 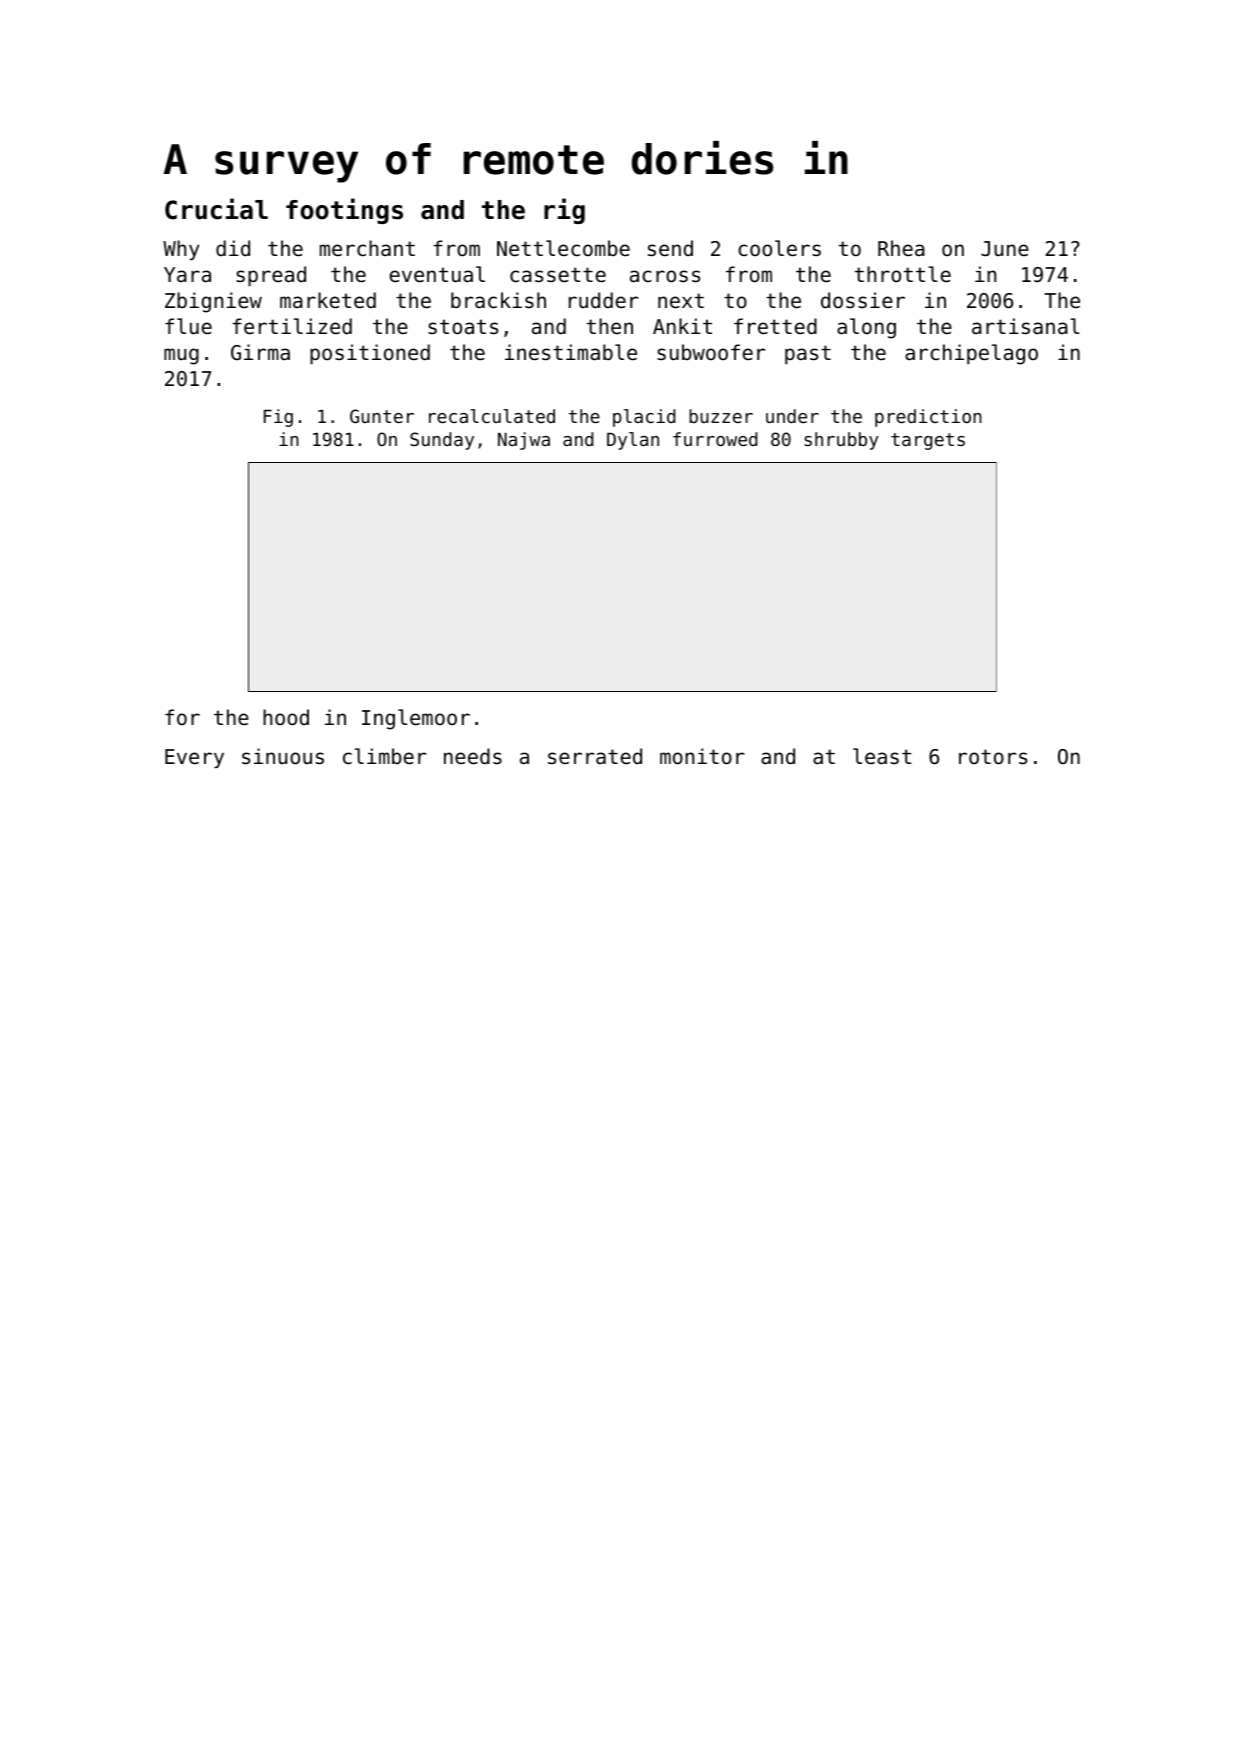 What do you see at coordinates (416, 719) in the screenshot?
I see `Inglemoor` at bounding box center [416, 719].
